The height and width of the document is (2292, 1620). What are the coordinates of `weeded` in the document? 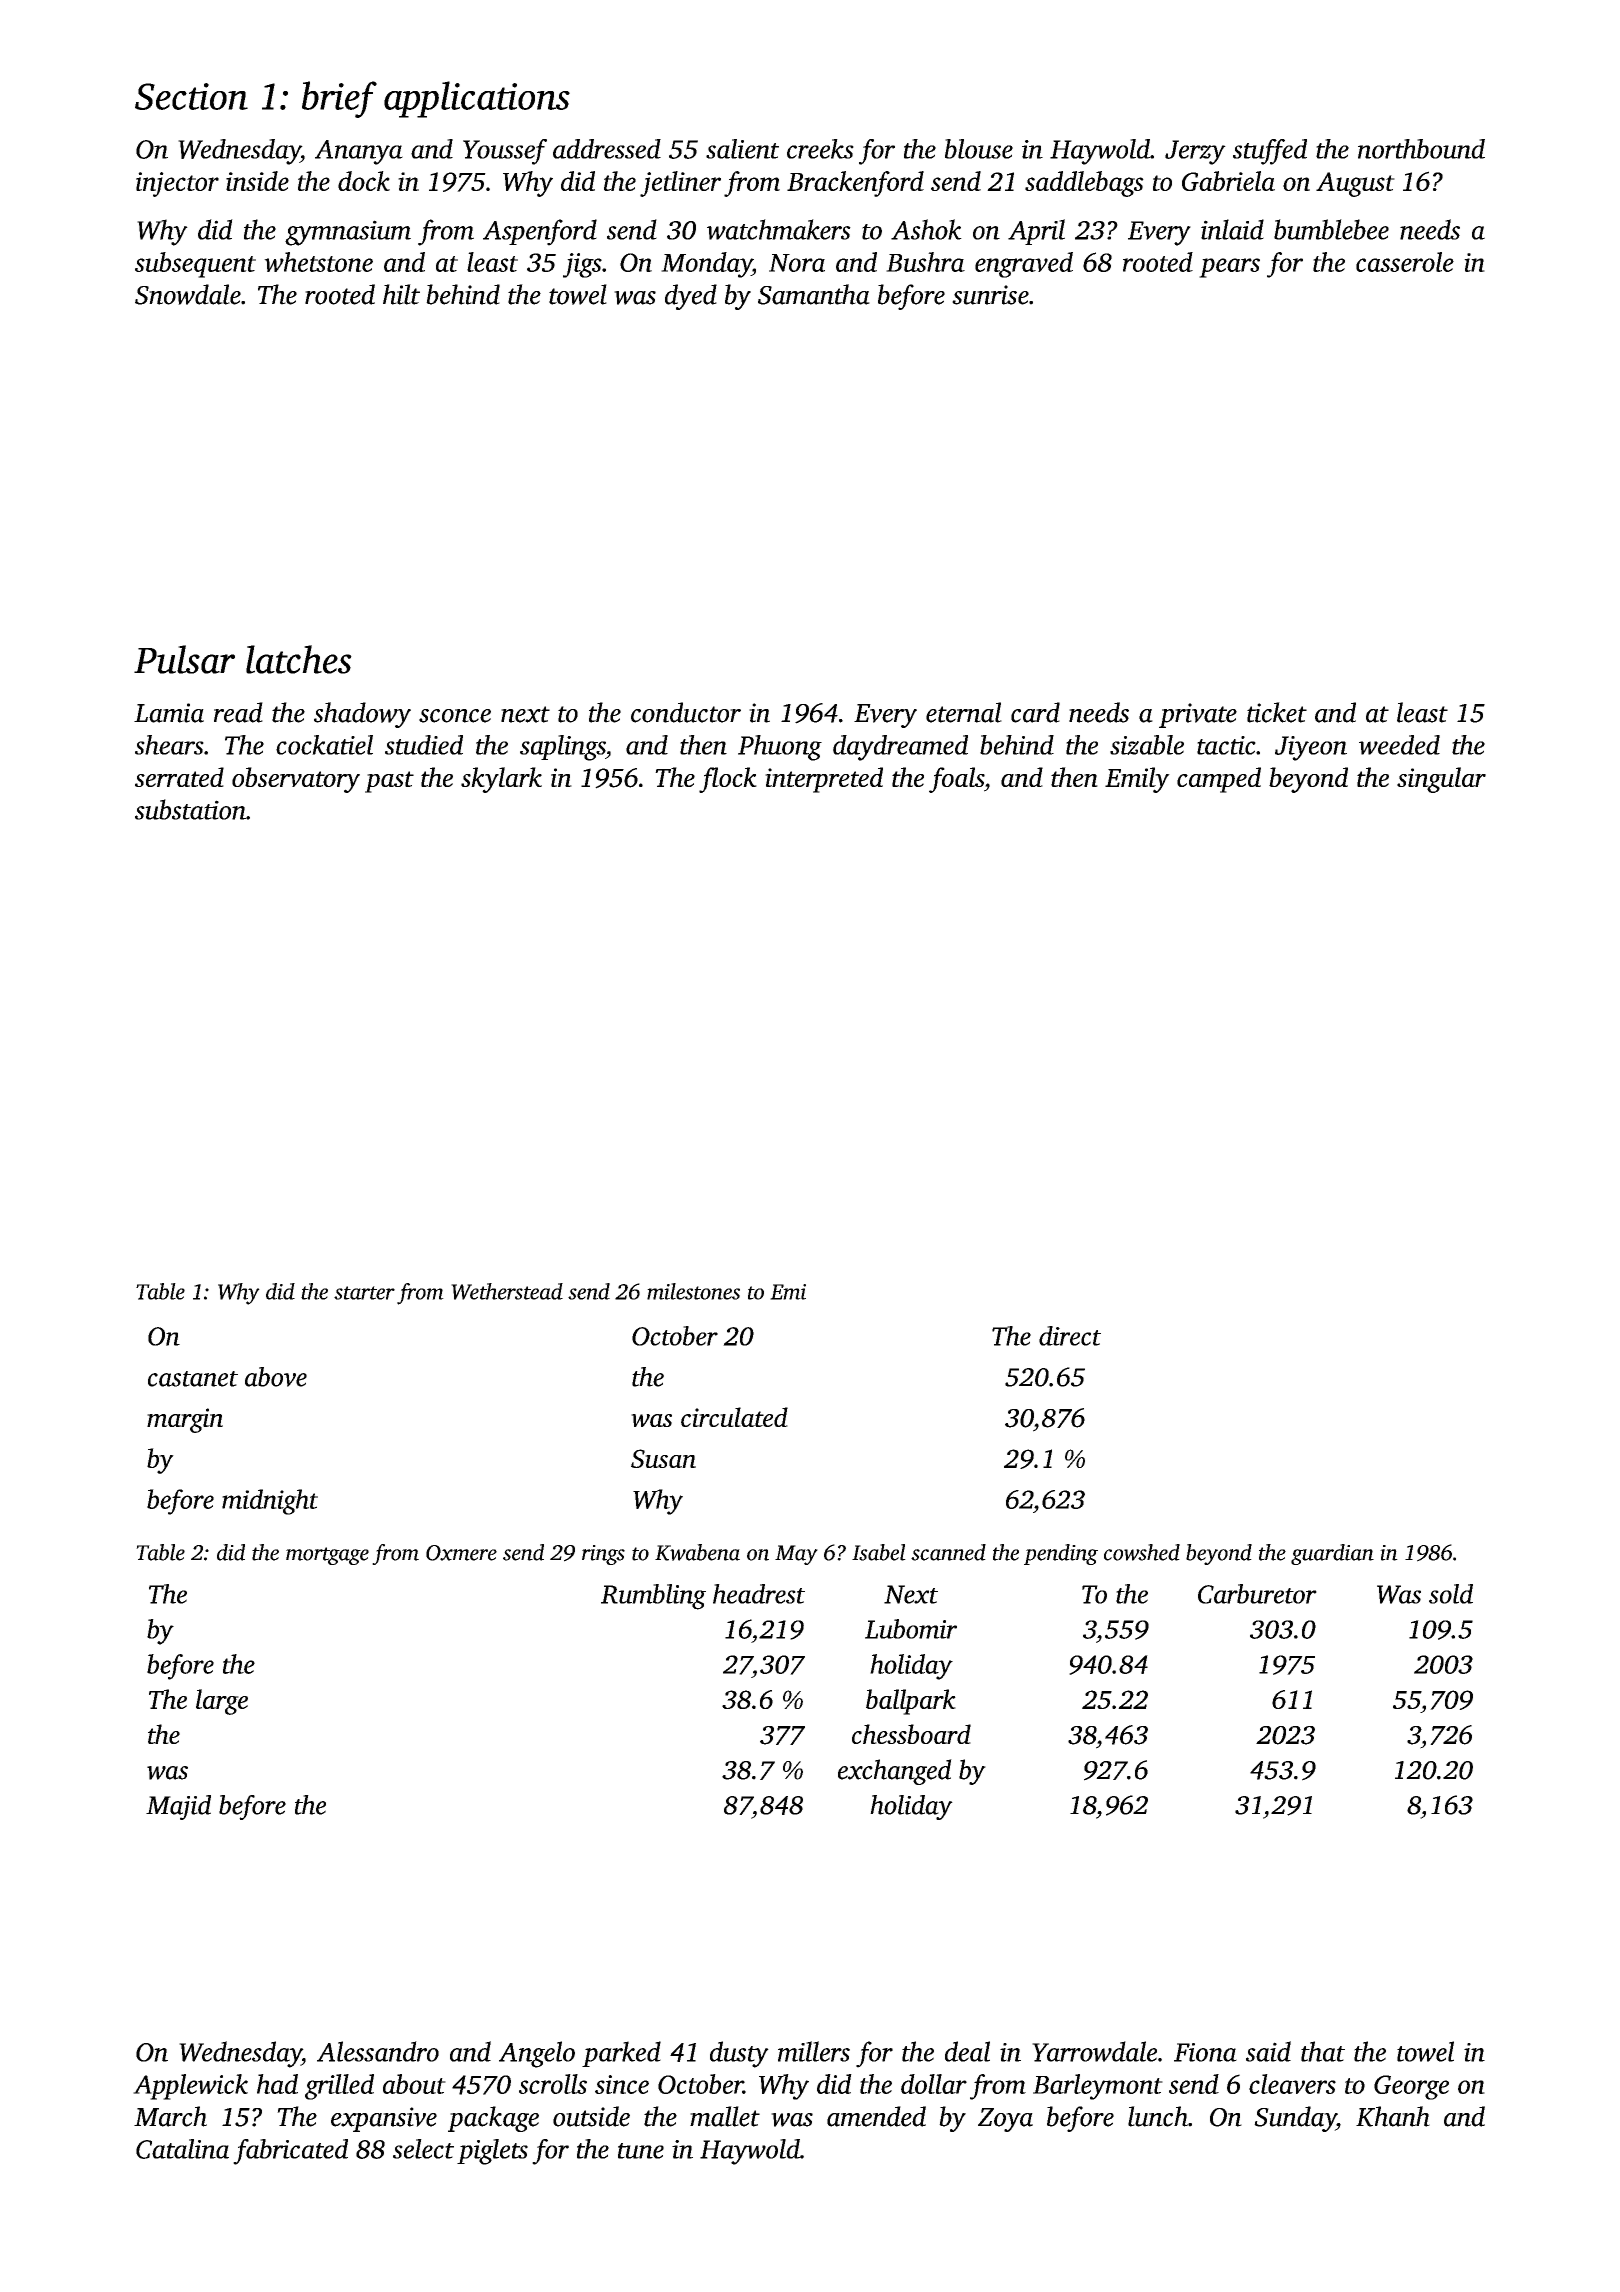 It's located at (1399, 745).
